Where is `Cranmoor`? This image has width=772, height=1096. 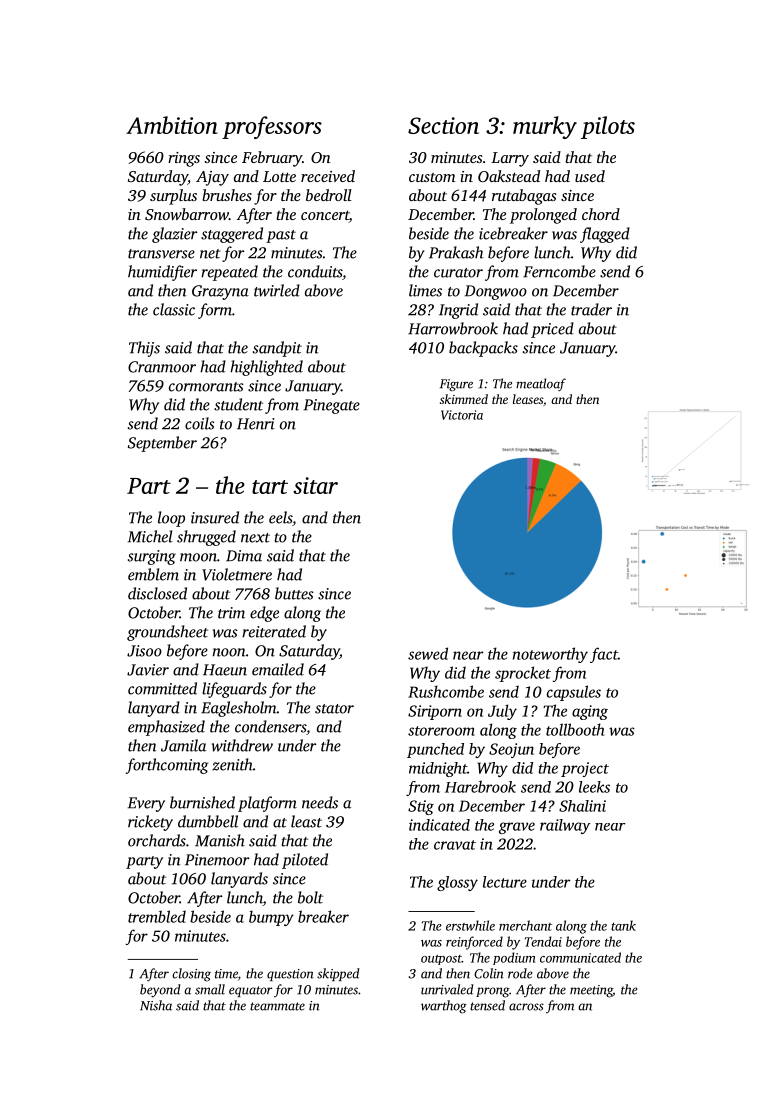
Cranmoor is located at coordinates (162, 367).
